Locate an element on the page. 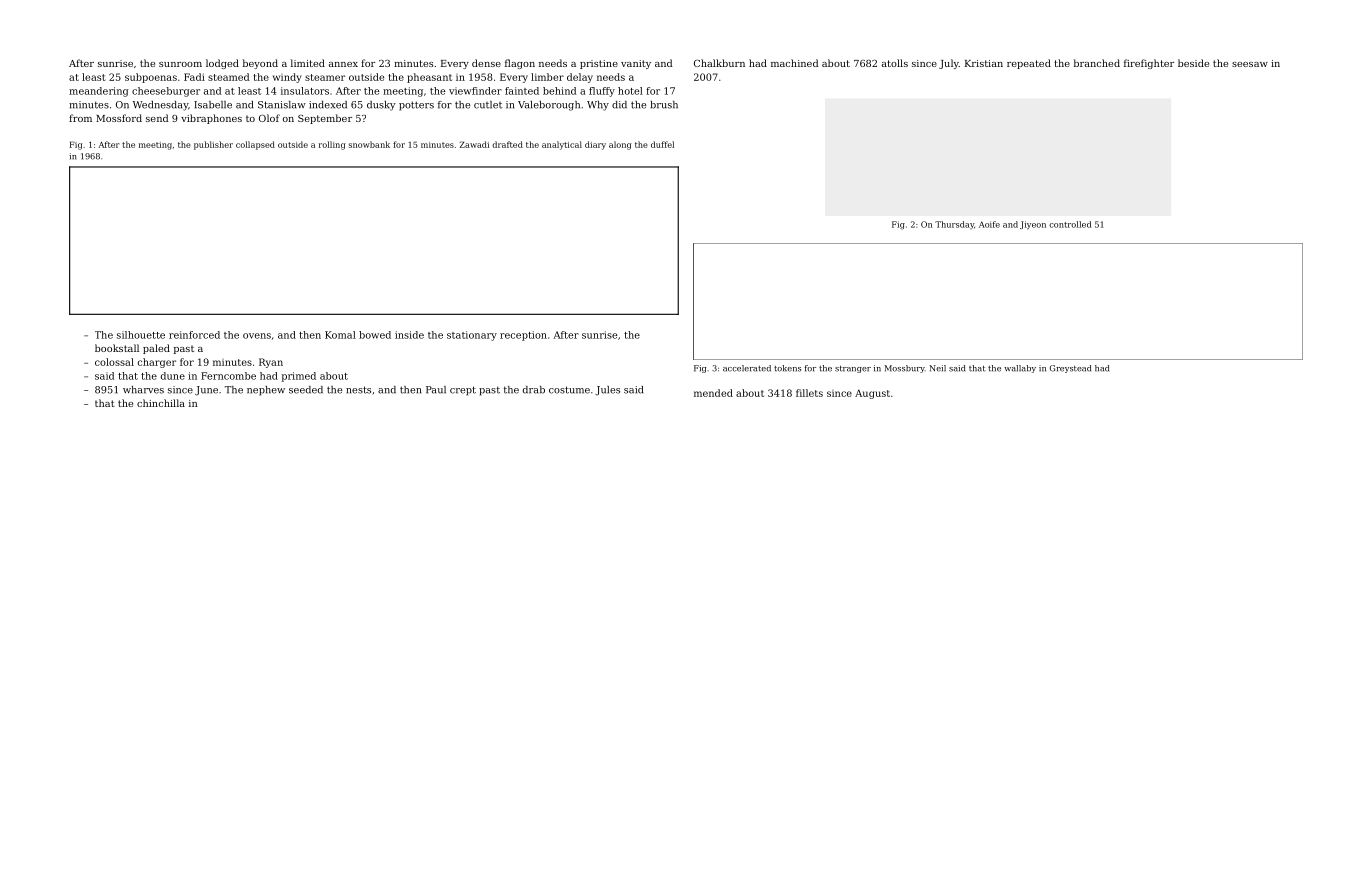  seeded is located at coordinates (306, 390).
